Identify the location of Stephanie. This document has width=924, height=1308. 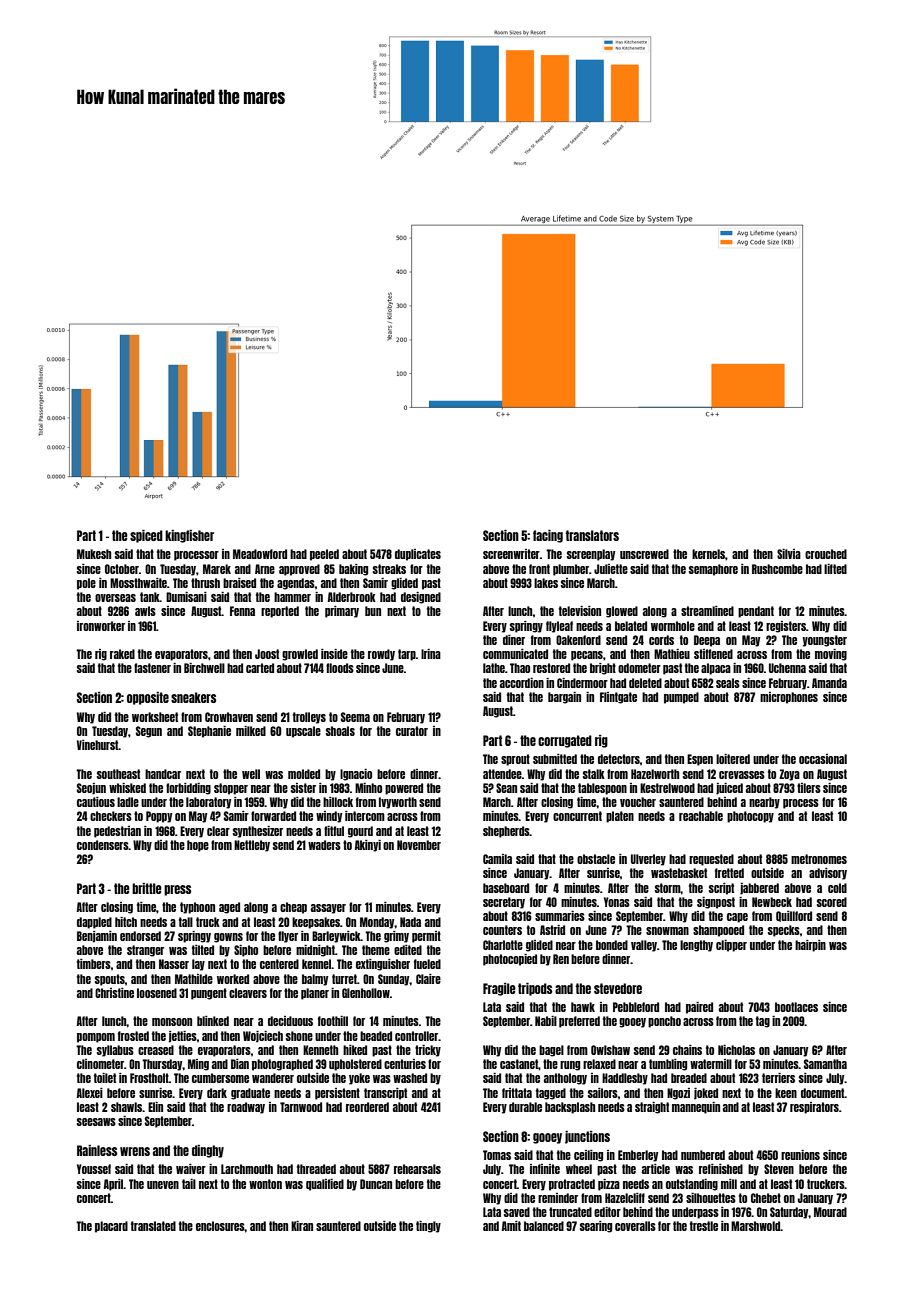
(209, 732).
